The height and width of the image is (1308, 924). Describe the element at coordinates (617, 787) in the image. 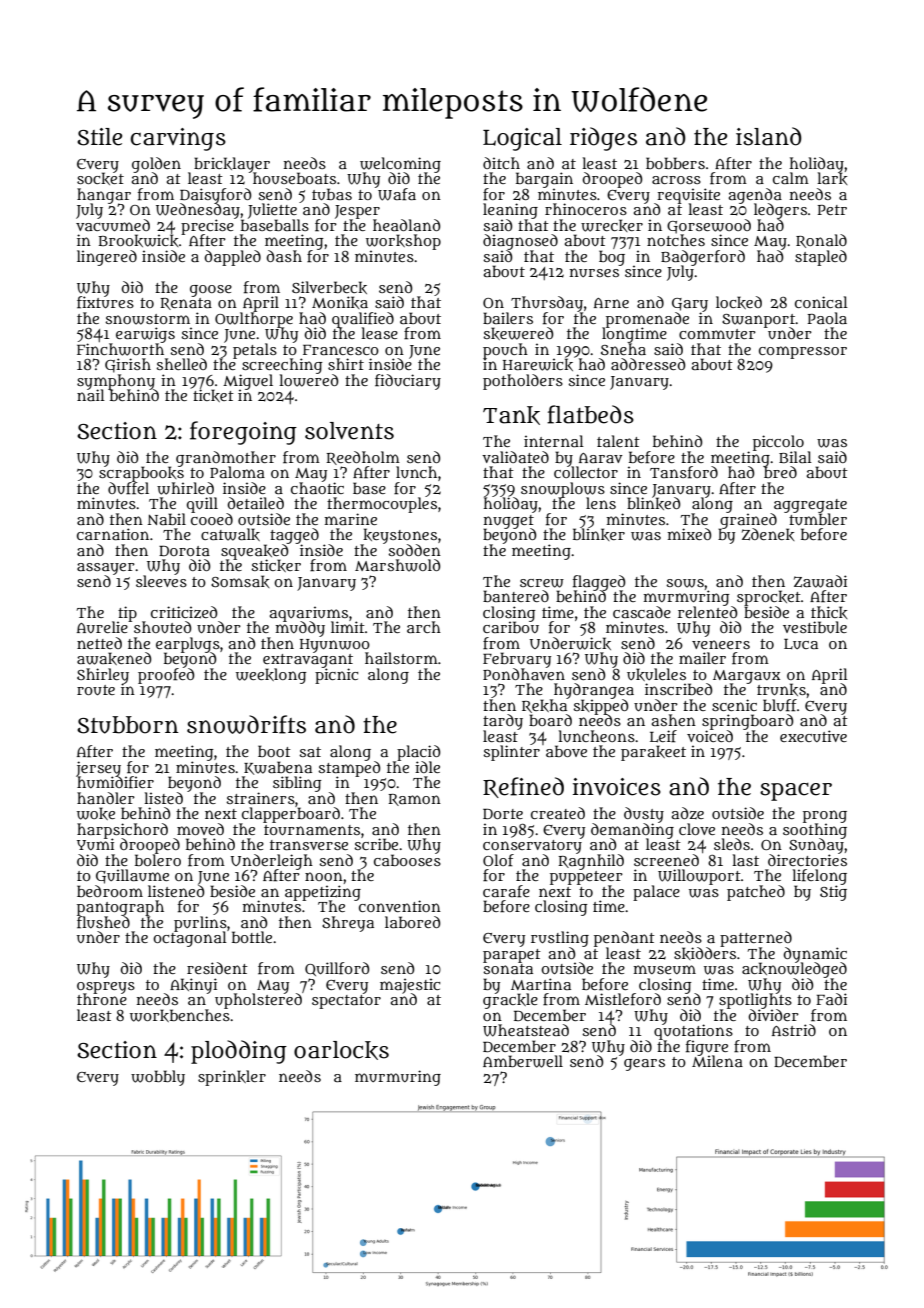

I see `invoices` at that location.
